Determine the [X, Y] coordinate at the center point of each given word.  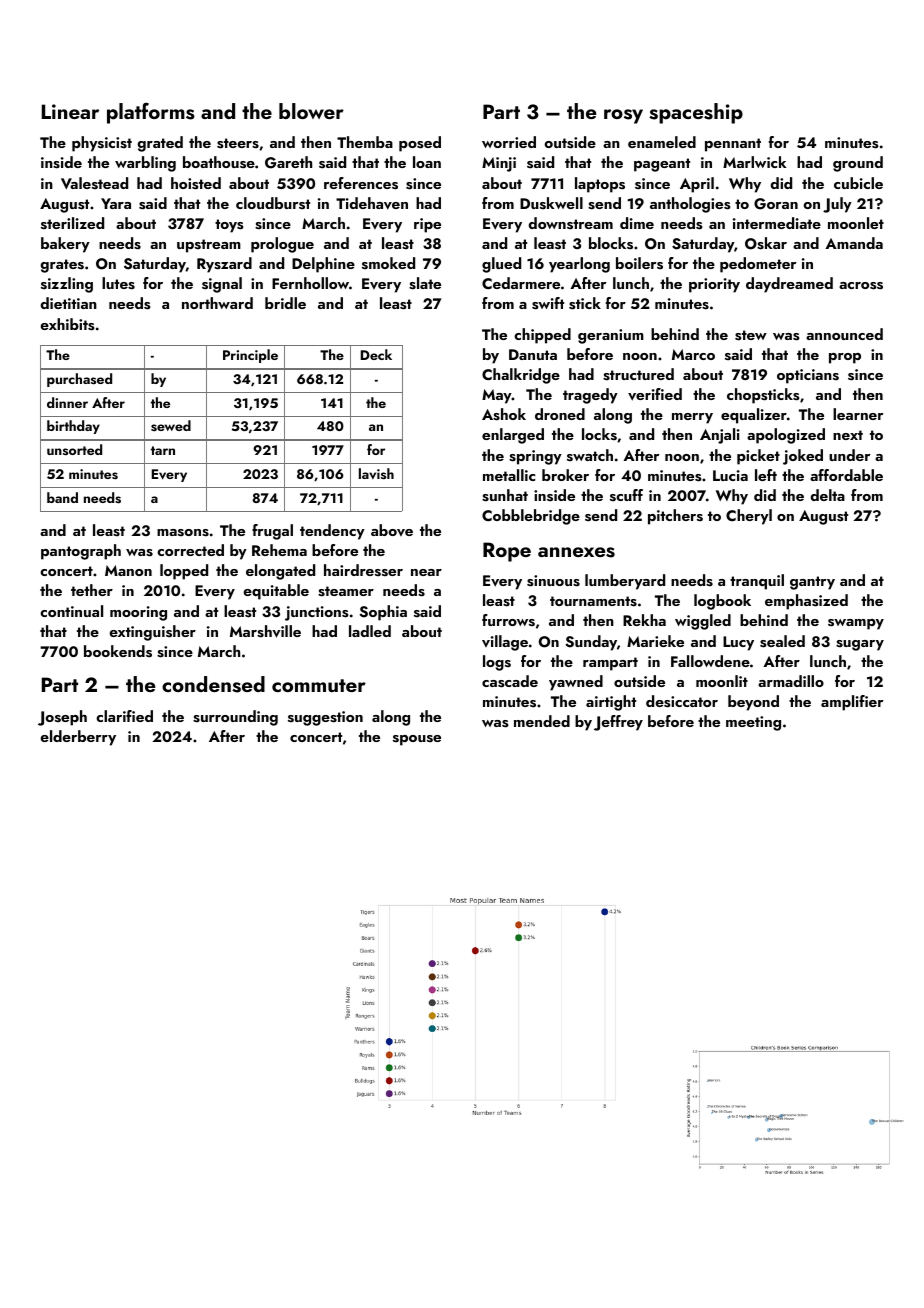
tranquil [757, 582]
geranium [611, 336]
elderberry [78, 738]
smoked [388, 263]
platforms [151, 113]
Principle [250, 356]
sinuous [553, 581]
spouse [417, 740]
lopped [184, 572]
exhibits [67, 324]
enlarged [513, 436]
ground [858, 164]
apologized [786, 436]
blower [311, 111]
